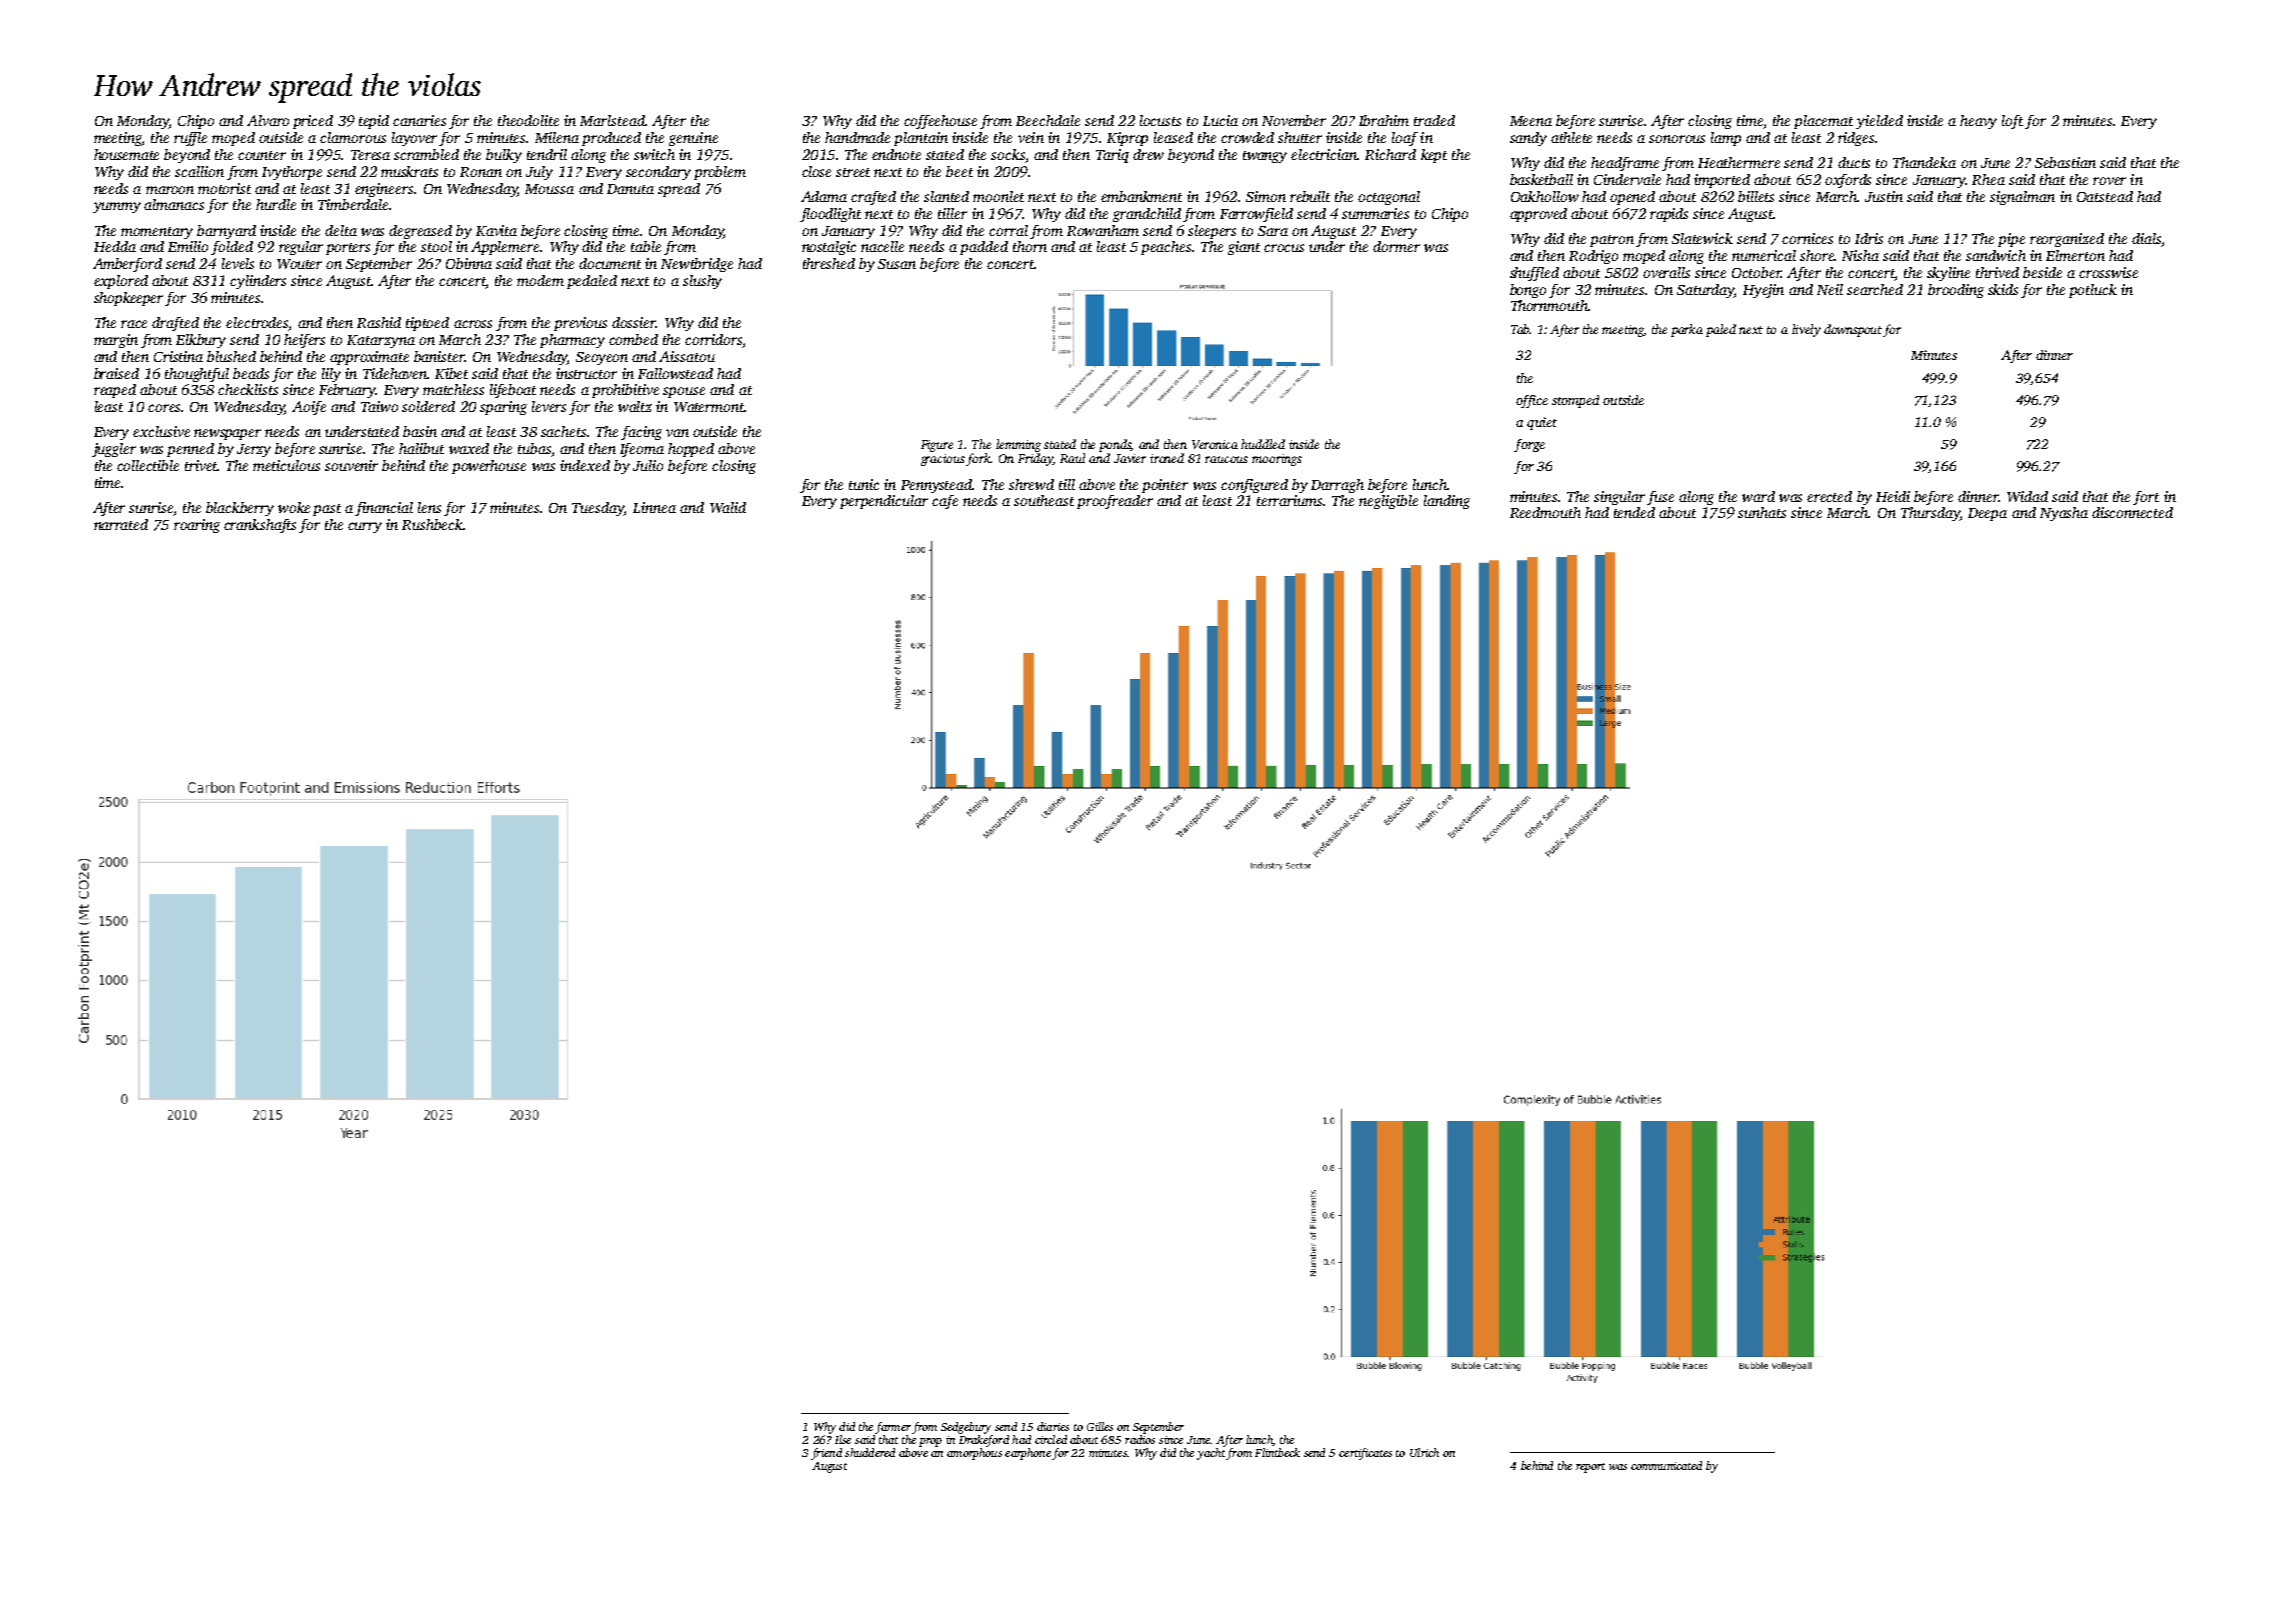 The width and height of the screenshot is (2274, 1608). I want to click on farmer, so click(893, 1428).
